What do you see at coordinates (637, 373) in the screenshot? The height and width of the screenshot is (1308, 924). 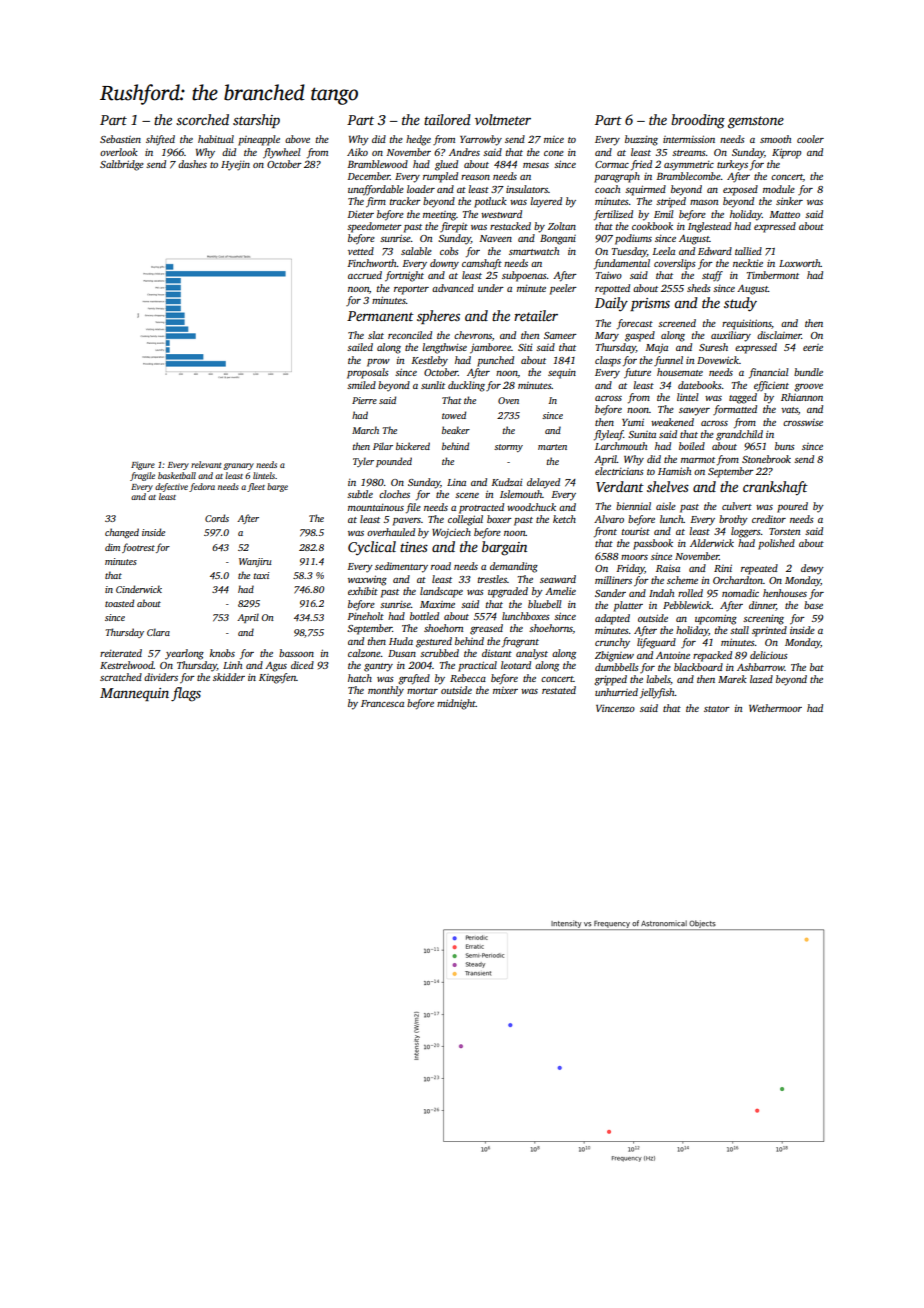 I see `future` at bounding box center [637, 373].
